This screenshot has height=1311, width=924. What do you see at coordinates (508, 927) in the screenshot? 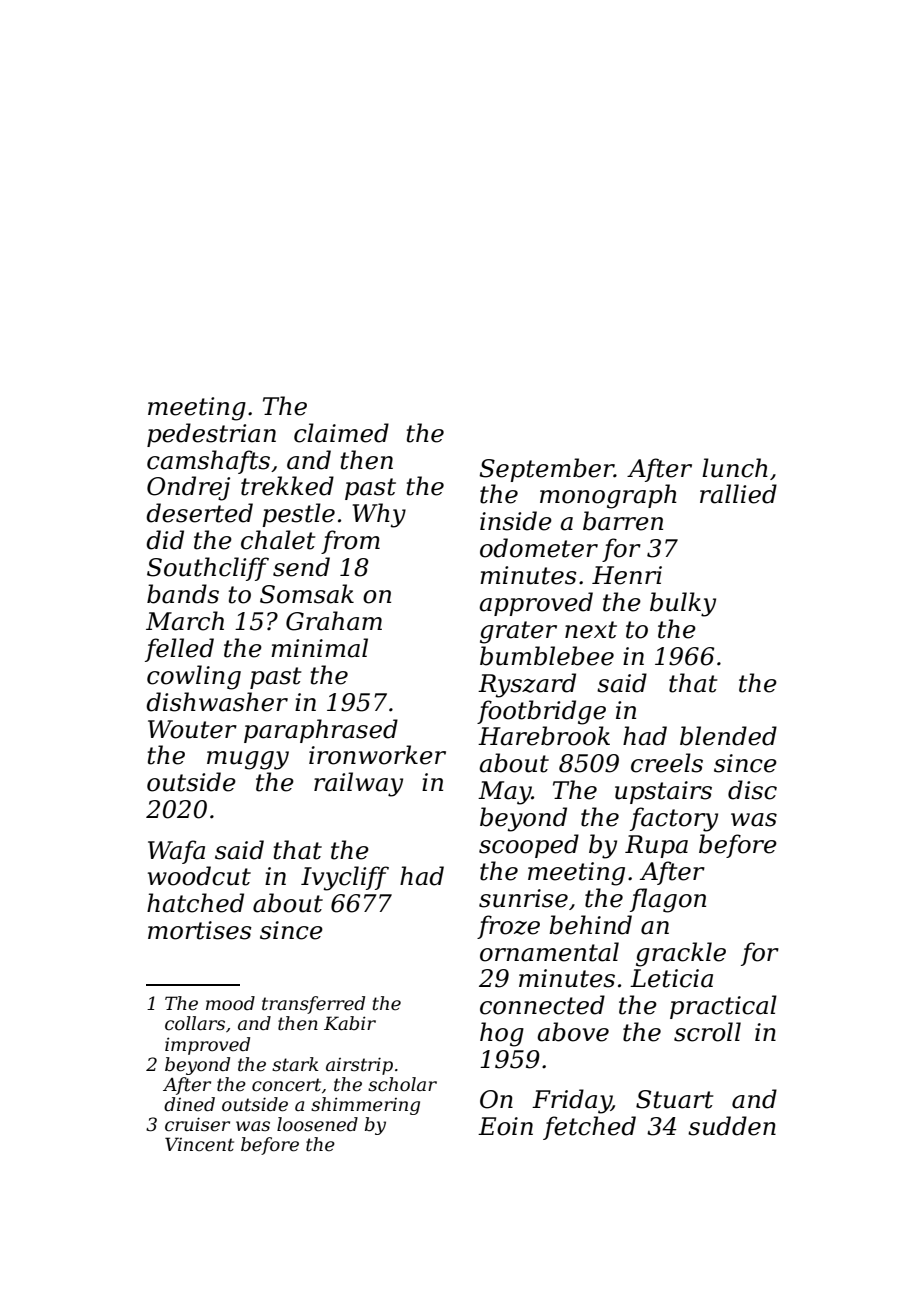
I see `froze` at bounding box center [508, 927].
